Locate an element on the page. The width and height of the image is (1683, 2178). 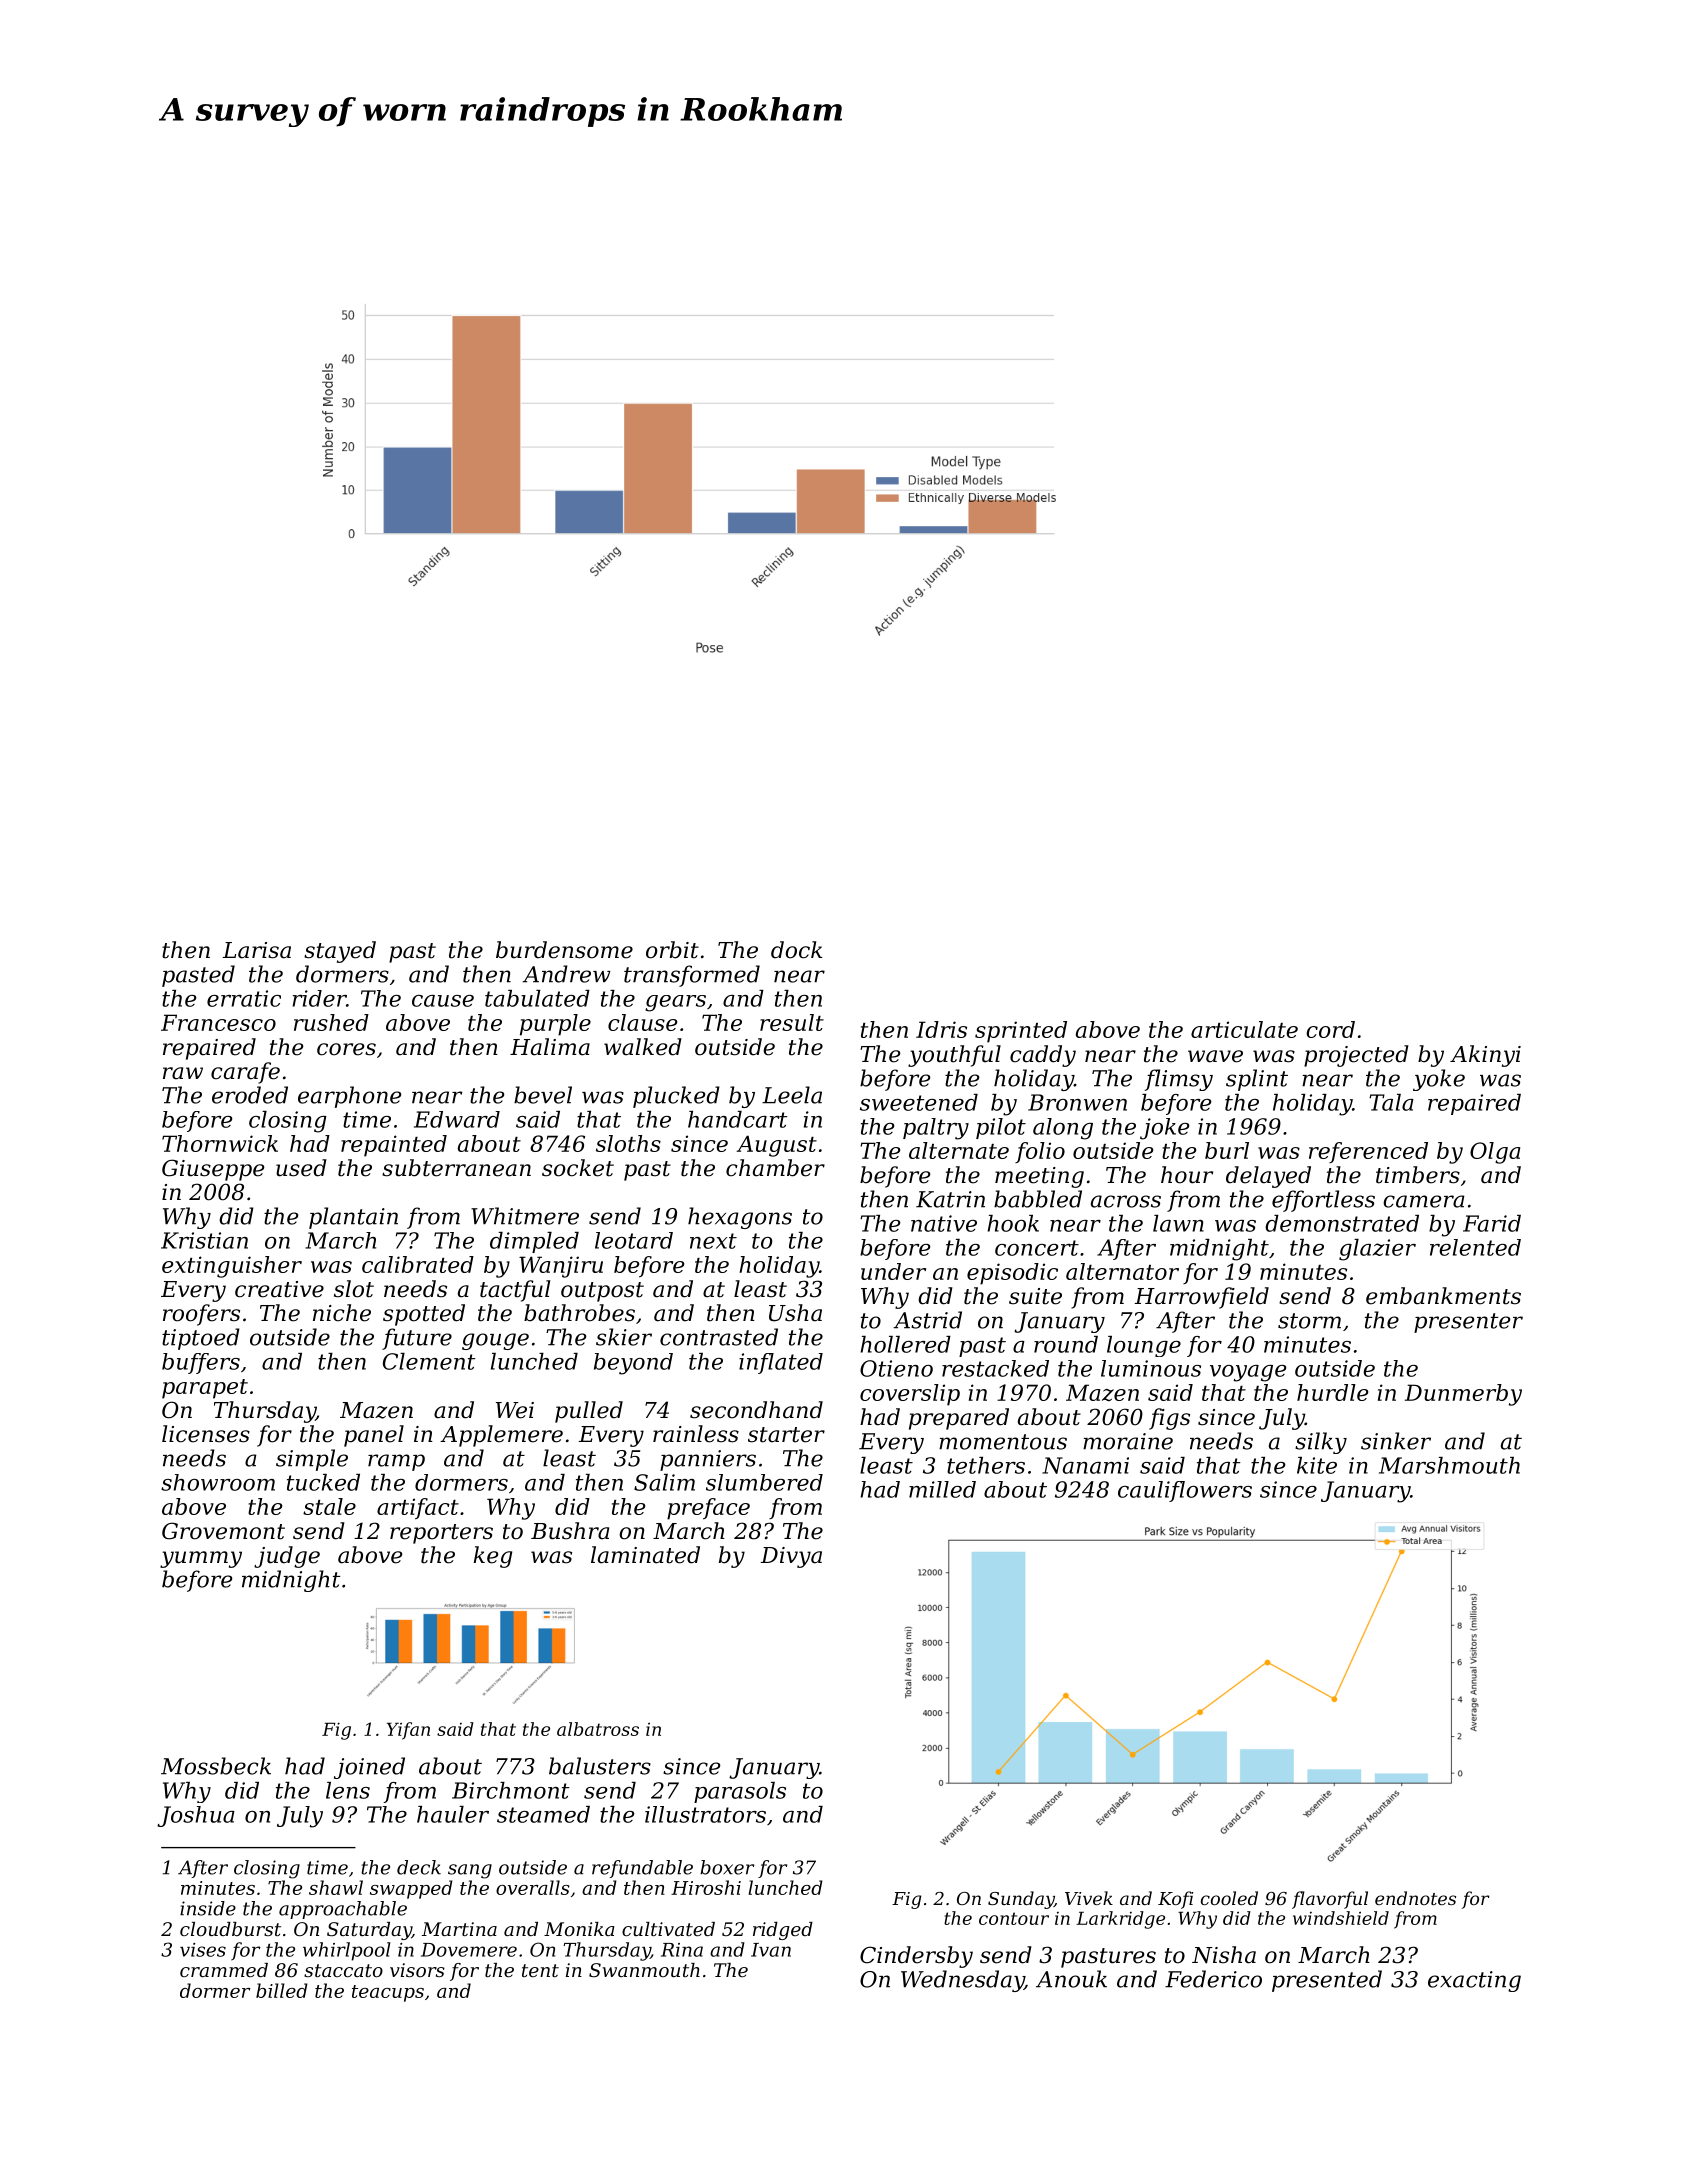
repainted is located at coordinates (394, 1146).
